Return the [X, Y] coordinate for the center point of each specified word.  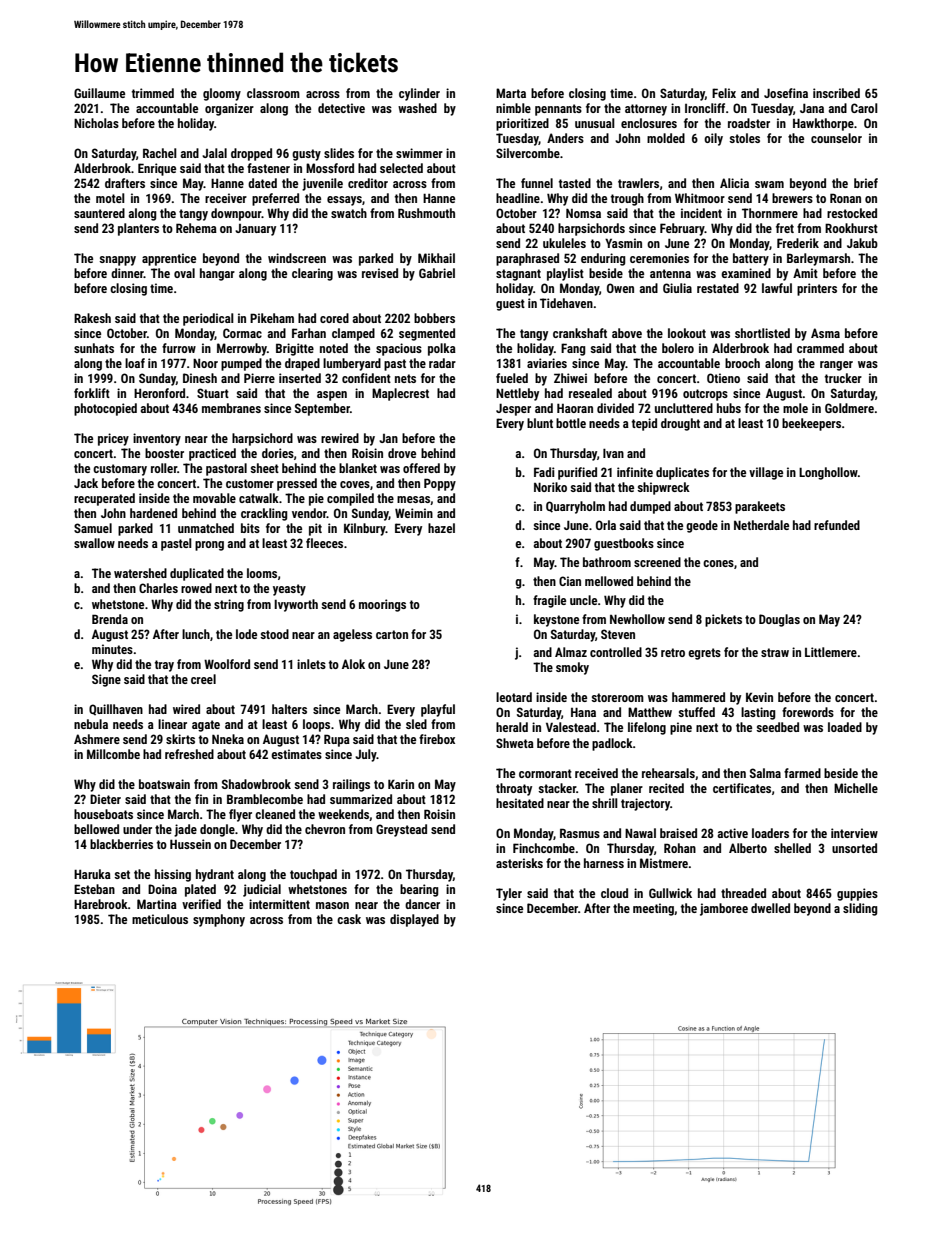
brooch [742, 363]
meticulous [160, 919]
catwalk [259, 498]
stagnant [518, 275]
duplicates [682, 473]
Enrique [157, 169]
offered [421, 468]
